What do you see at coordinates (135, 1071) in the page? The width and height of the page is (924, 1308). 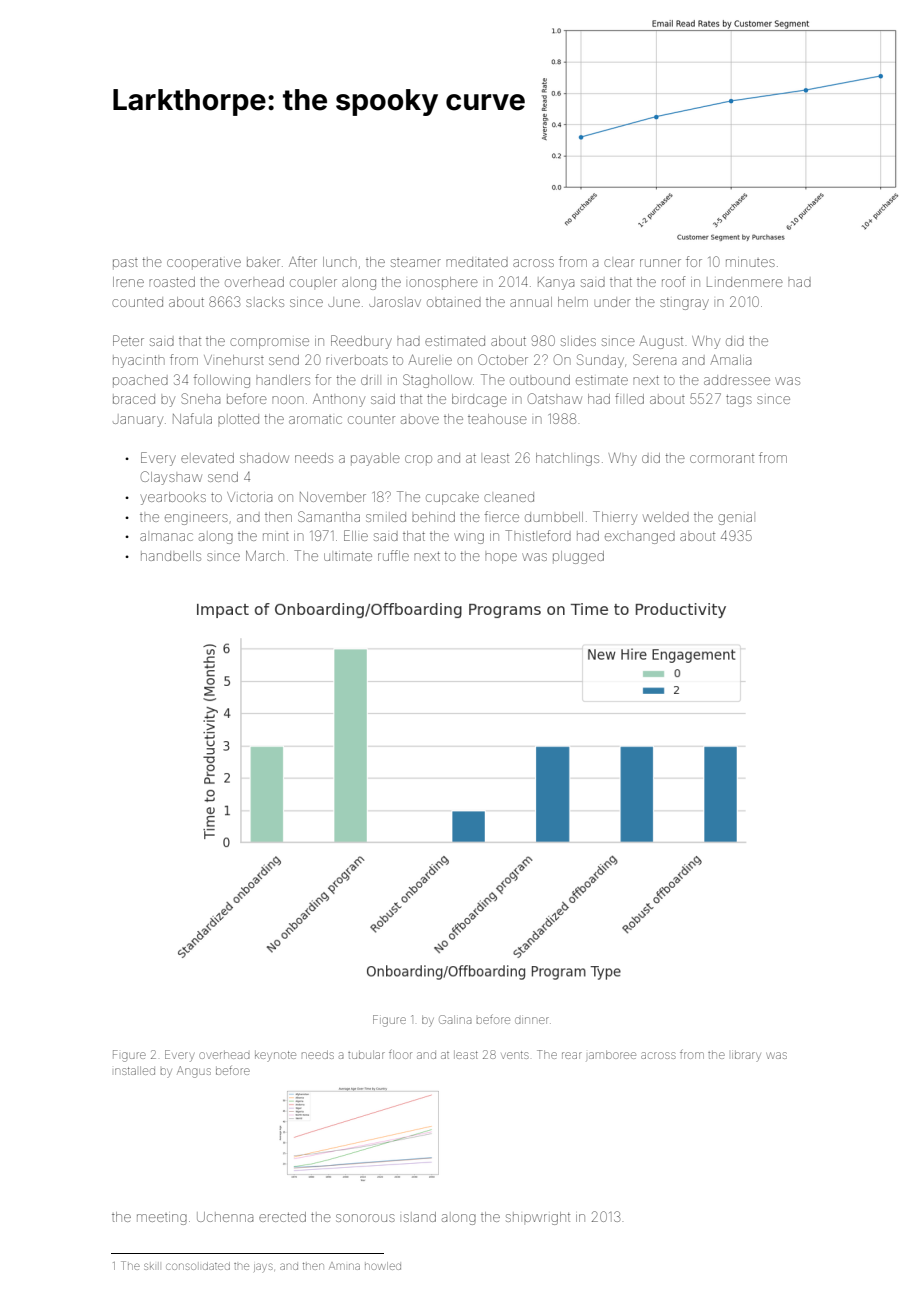 I see `installed` at bounding box center [135, 1071].
